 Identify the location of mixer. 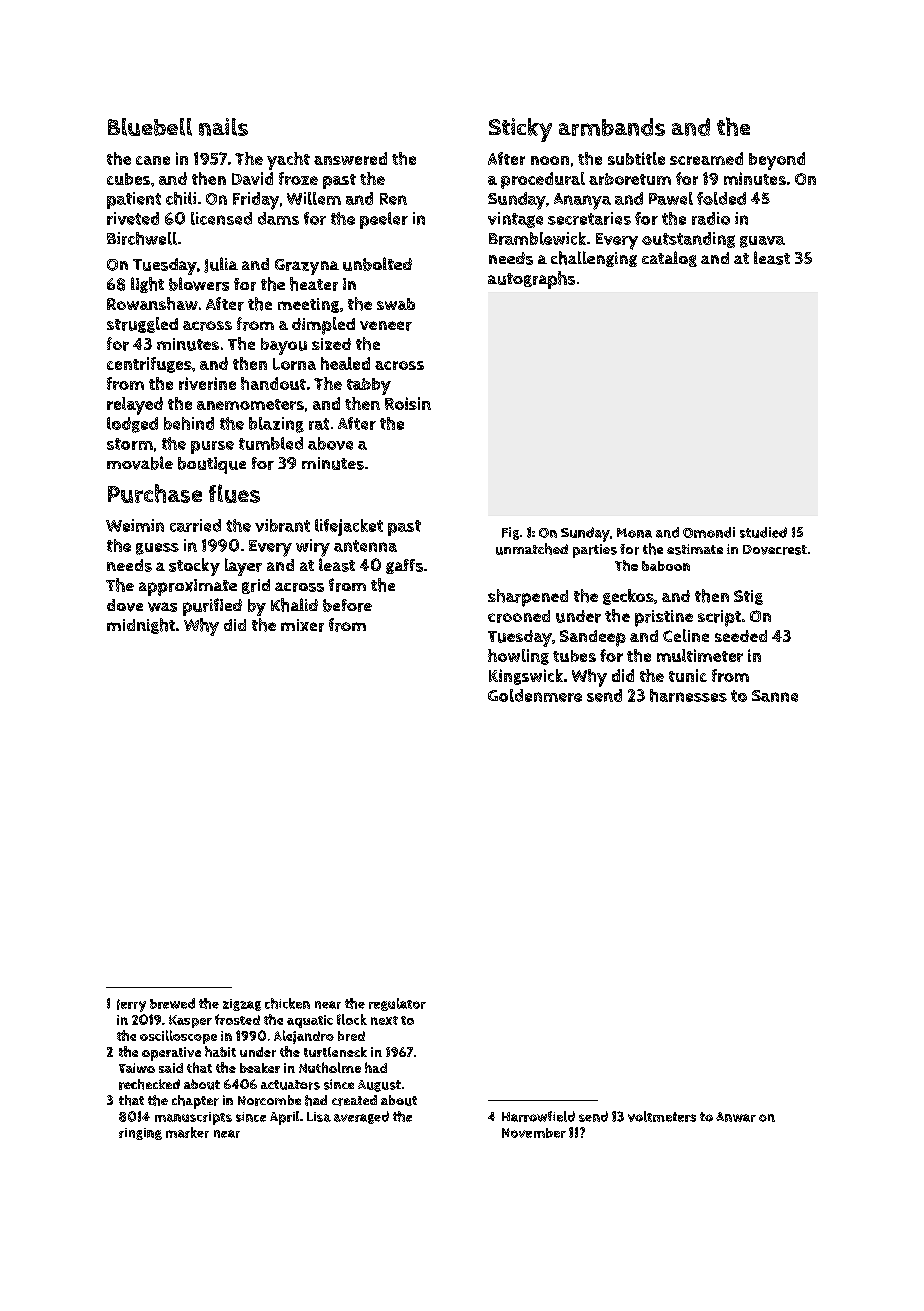
(302, 625).
